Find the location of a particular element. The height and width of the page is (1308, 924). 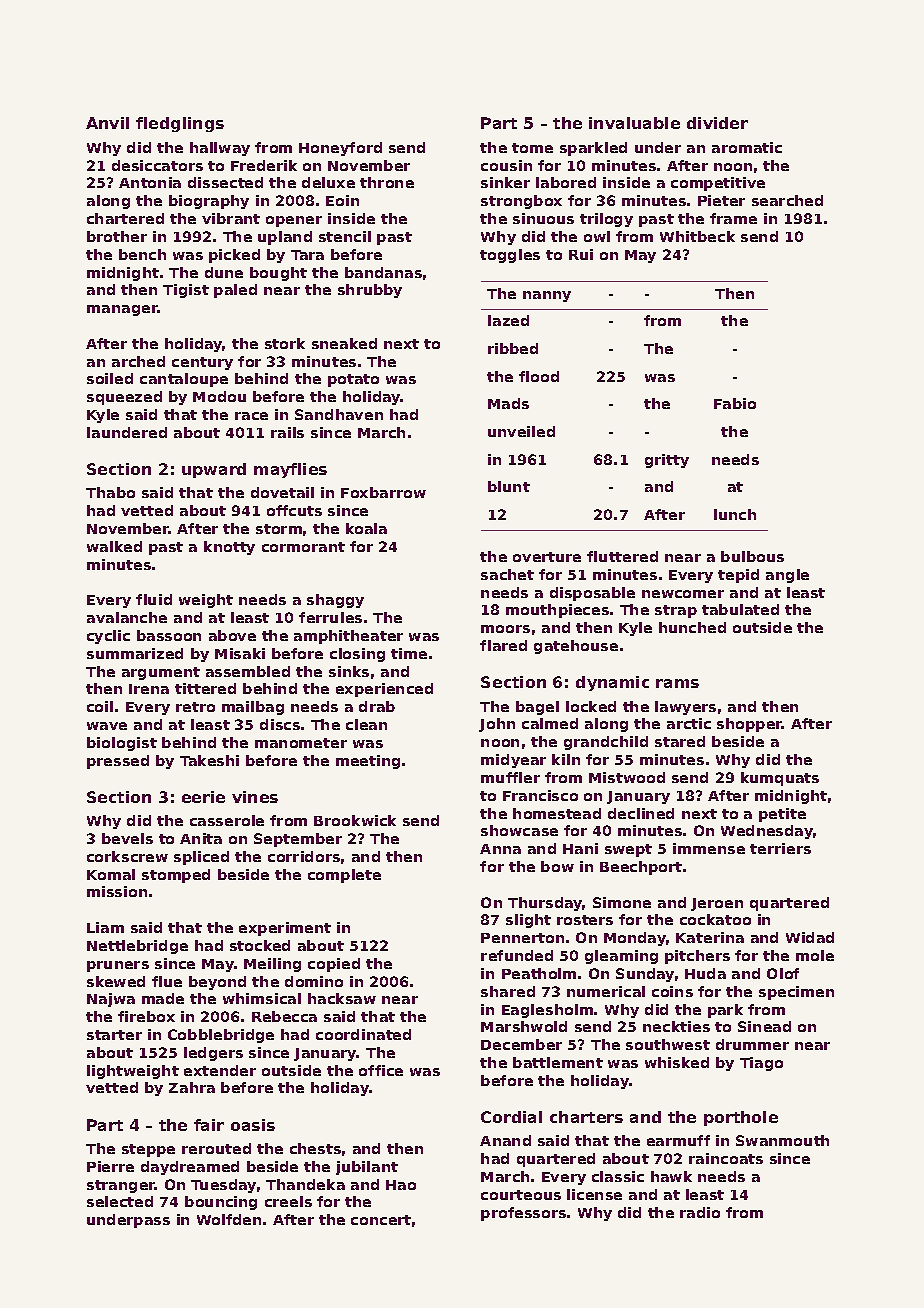

Wolfden is located at coordinates (229, 1219).
